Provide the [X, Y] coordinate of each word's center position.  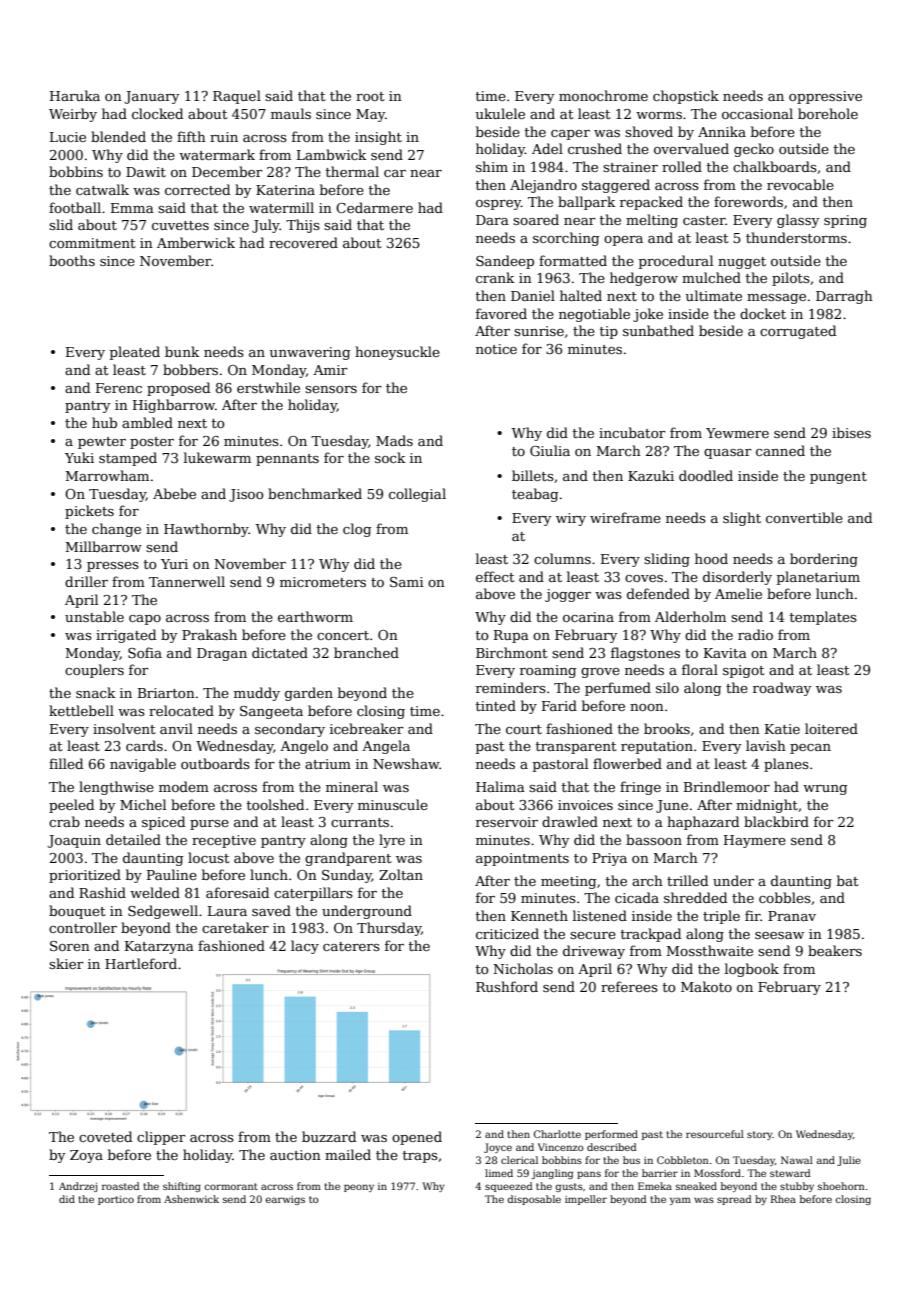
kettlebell [81, 710]
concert [343, 635]
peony [359, 1188]
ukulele [500, 113]
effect [495, 576]
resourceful [715, 1134]
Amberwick [196, 242]
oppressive [825, 97]
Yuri [174, 564]
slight [742, 519]
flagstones [645, 654]
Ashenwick [191, 1199]
